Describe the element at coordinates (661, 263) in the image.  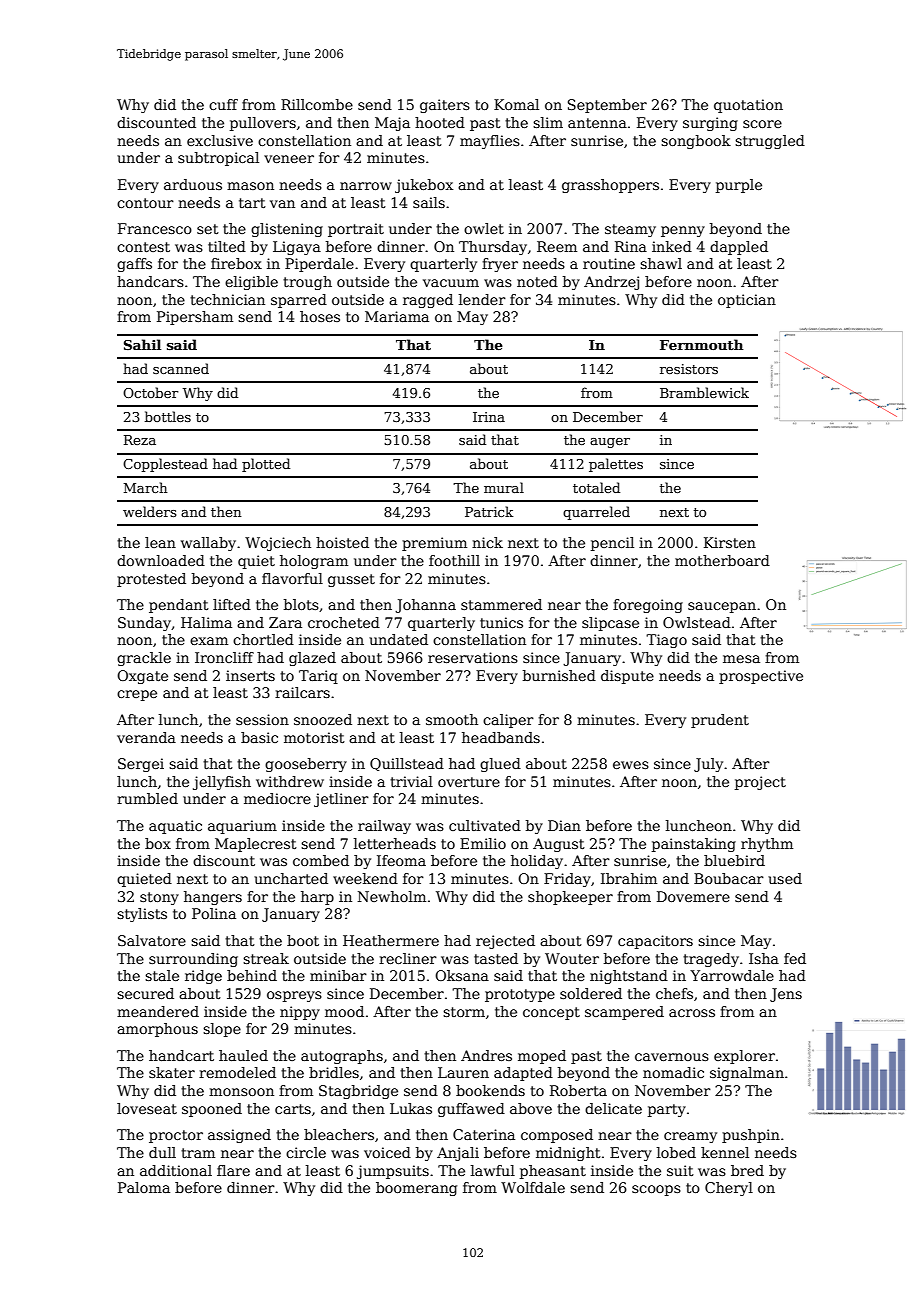
I see `shawl` at that location.
